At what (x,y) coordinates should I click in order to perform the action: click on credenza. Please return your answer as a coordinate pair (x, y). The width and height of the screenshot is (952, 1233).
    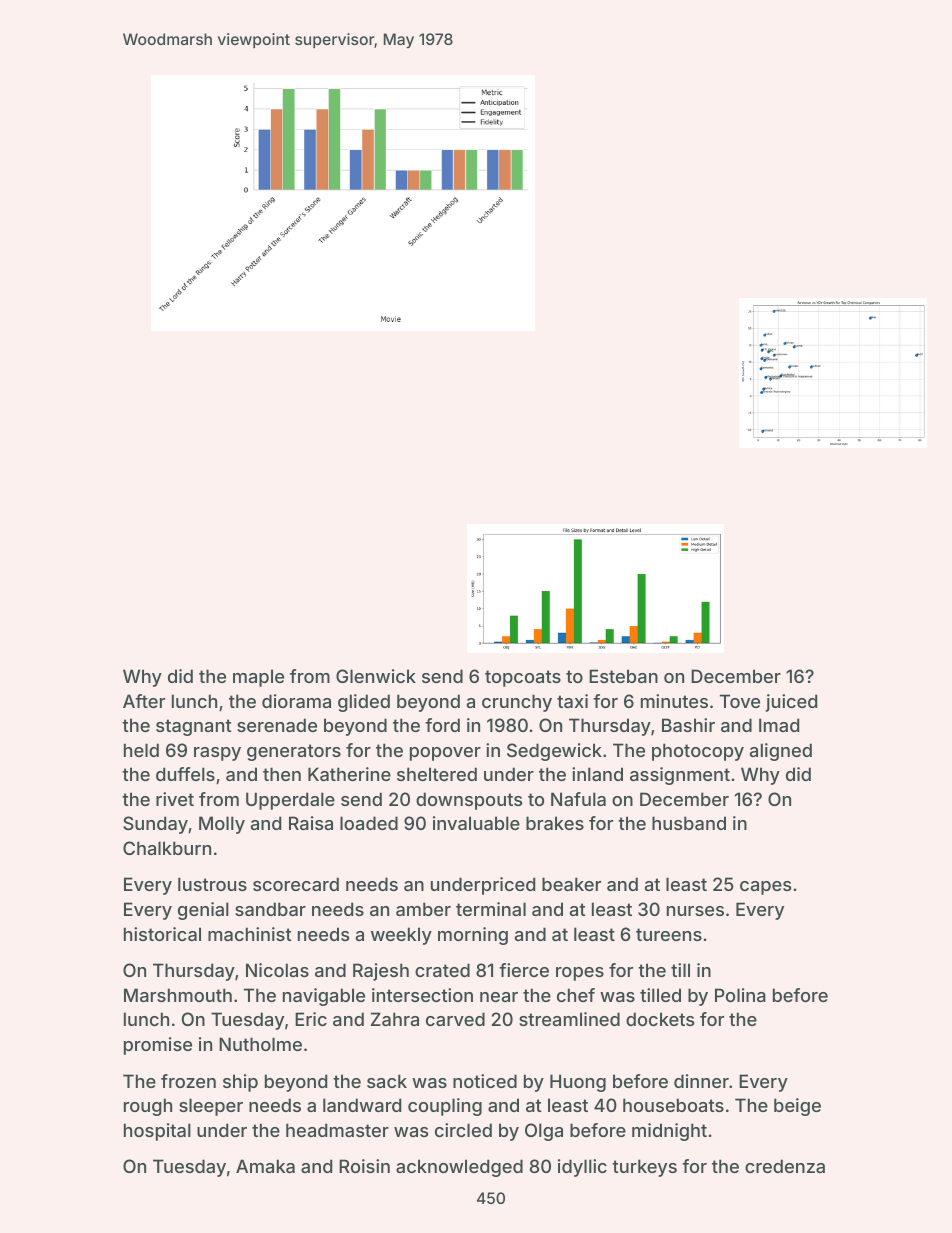
    Looking at the image, I should click on (785, 1166).
